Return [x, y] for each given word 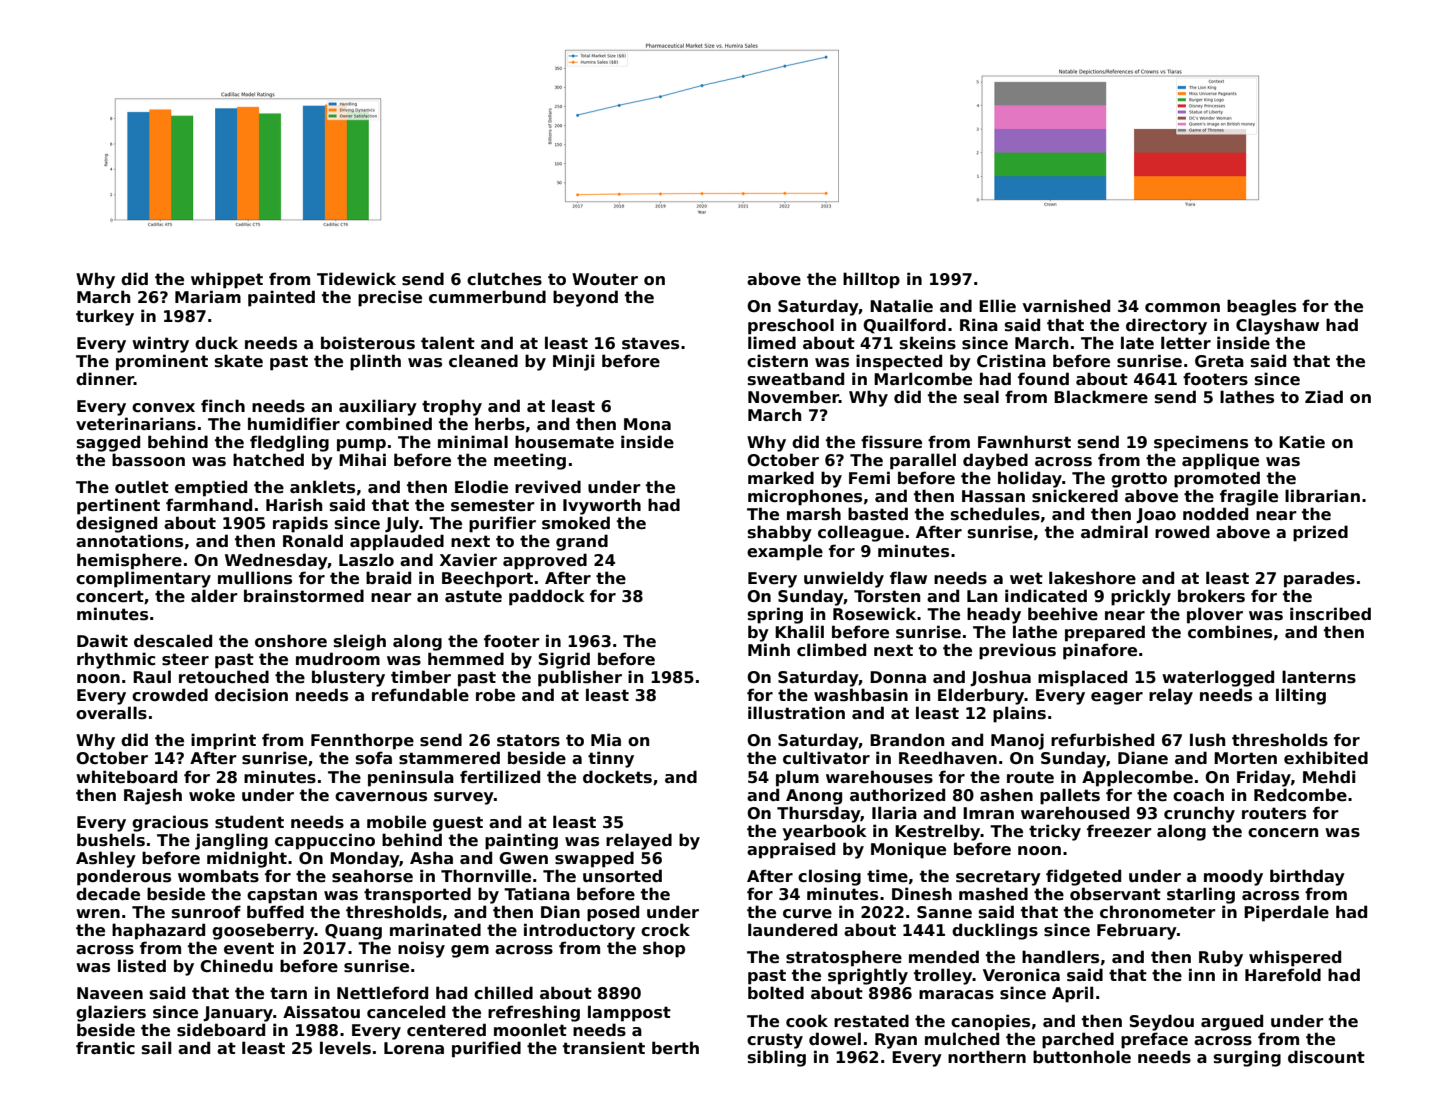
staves [650, 343]
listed [142, 966]
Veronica [1021, 975]
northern [987, 1057]
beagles [1261, 307]
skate [239, 361]
